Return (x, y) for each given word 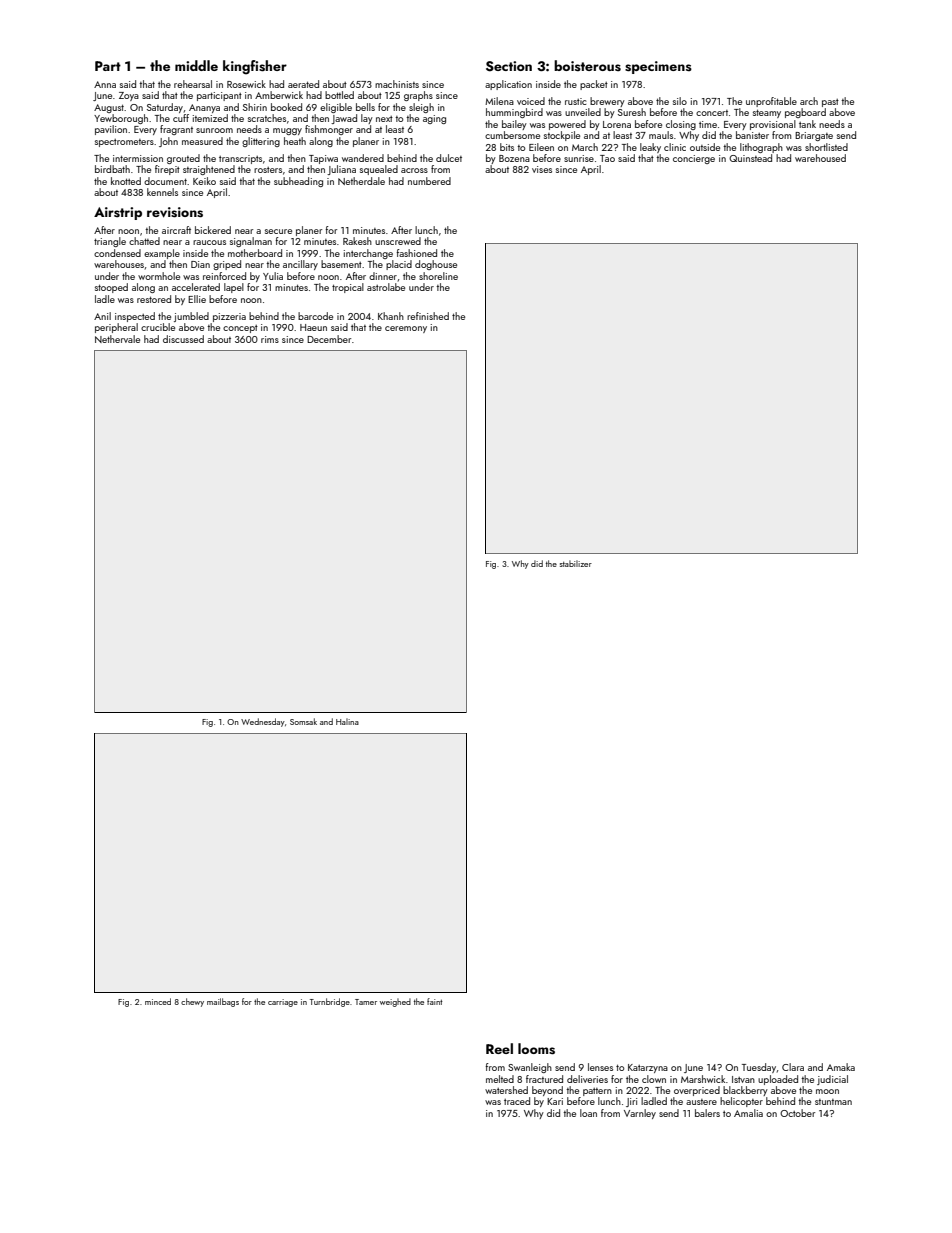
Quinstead (750, 158)
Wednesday (263, 722)
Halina (347, 721)
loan (588, 1113)
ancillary (300, 265)
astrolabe (386, 287)
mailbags (223, 1002)
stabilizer (576, 563)
